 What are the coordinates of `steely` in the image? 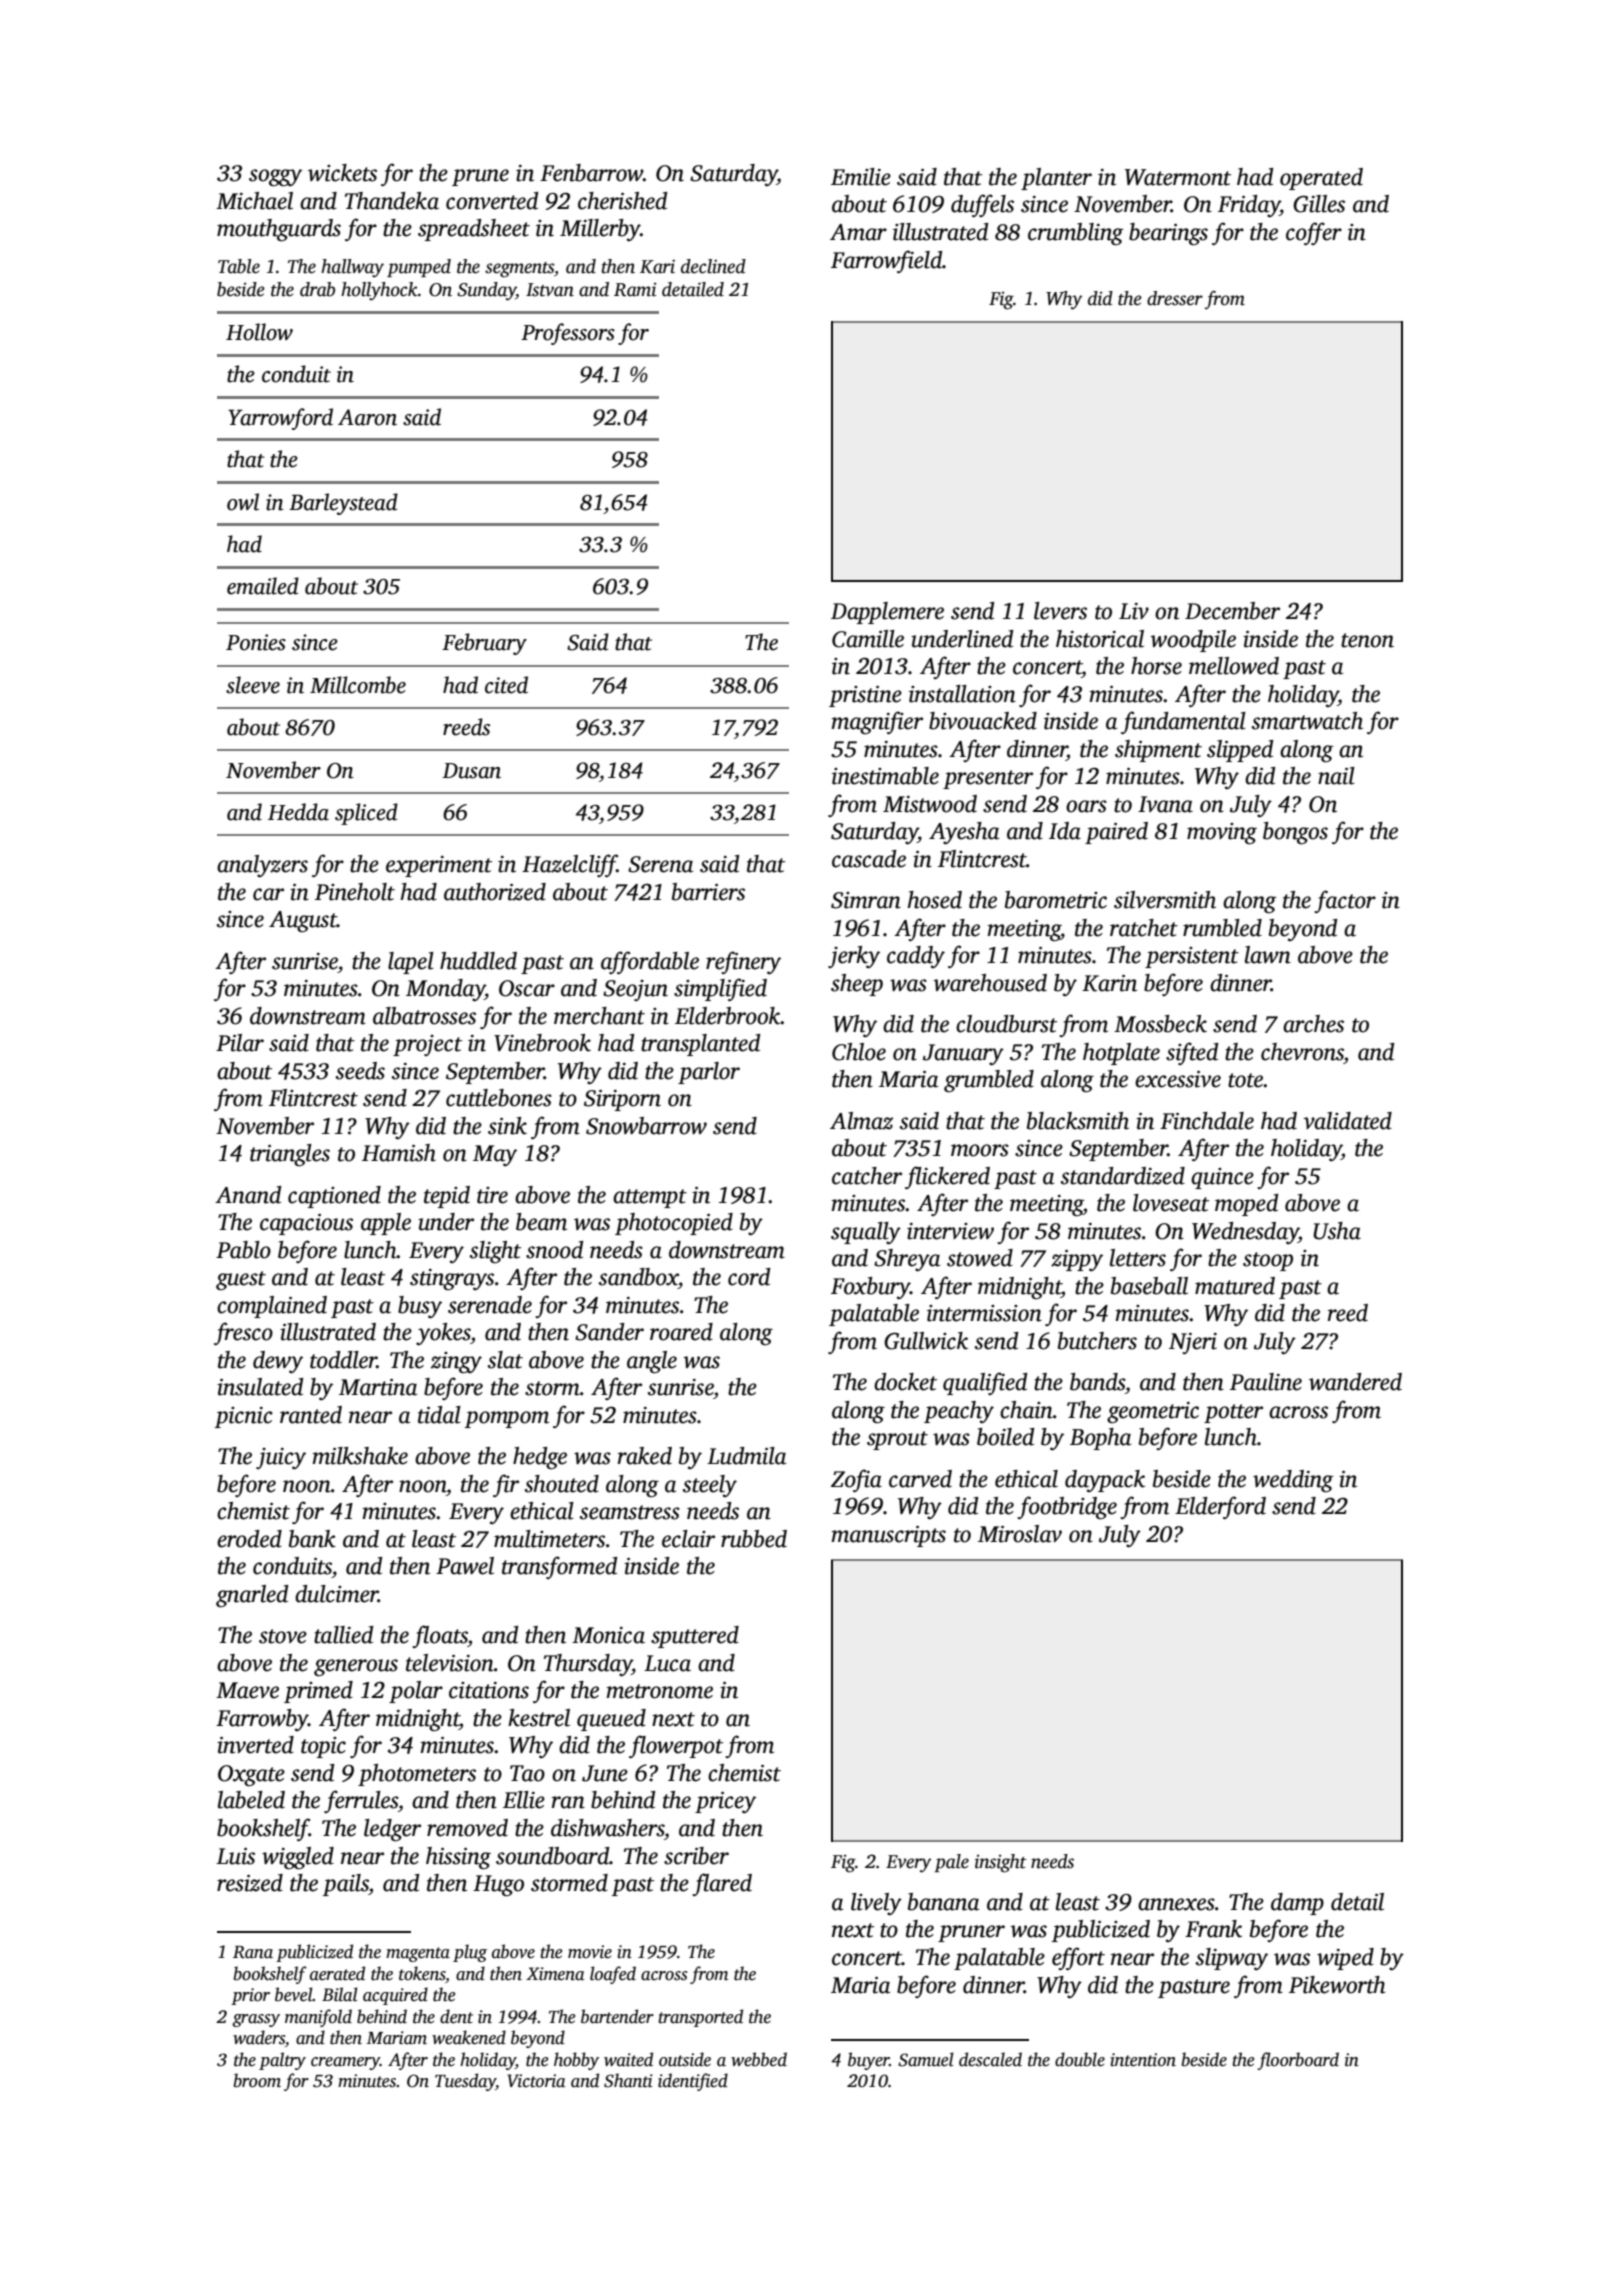 It's located at (710, 1486).
